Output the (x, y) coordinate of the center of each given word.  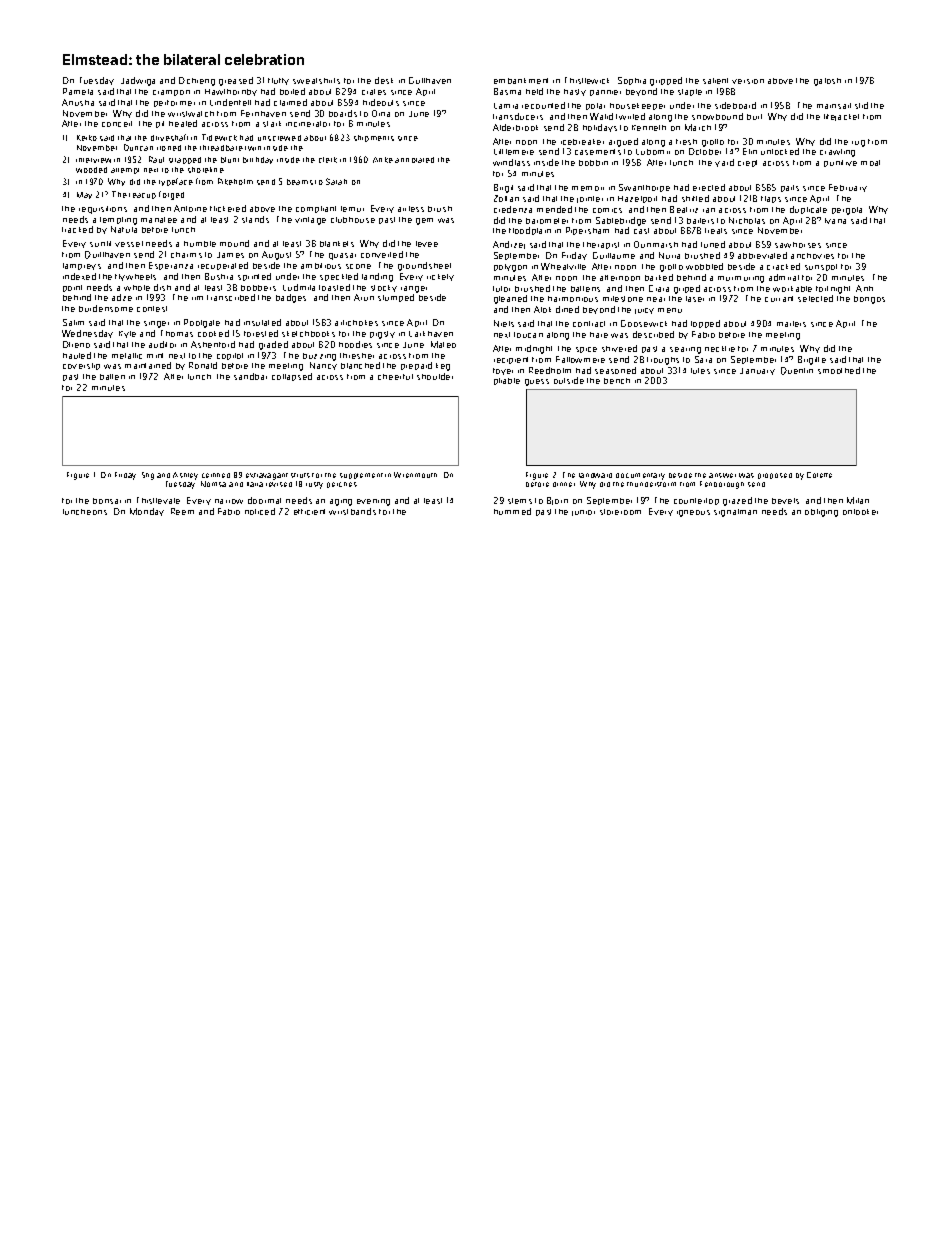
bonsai (107, 501)
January (757, 371)
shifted (695, 198)
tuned (713, 244)
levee (427, 244)
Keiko (87, 138)
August (276, 255)
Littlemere (514, 152)
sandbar (250, 376)
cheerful (395, 377)
